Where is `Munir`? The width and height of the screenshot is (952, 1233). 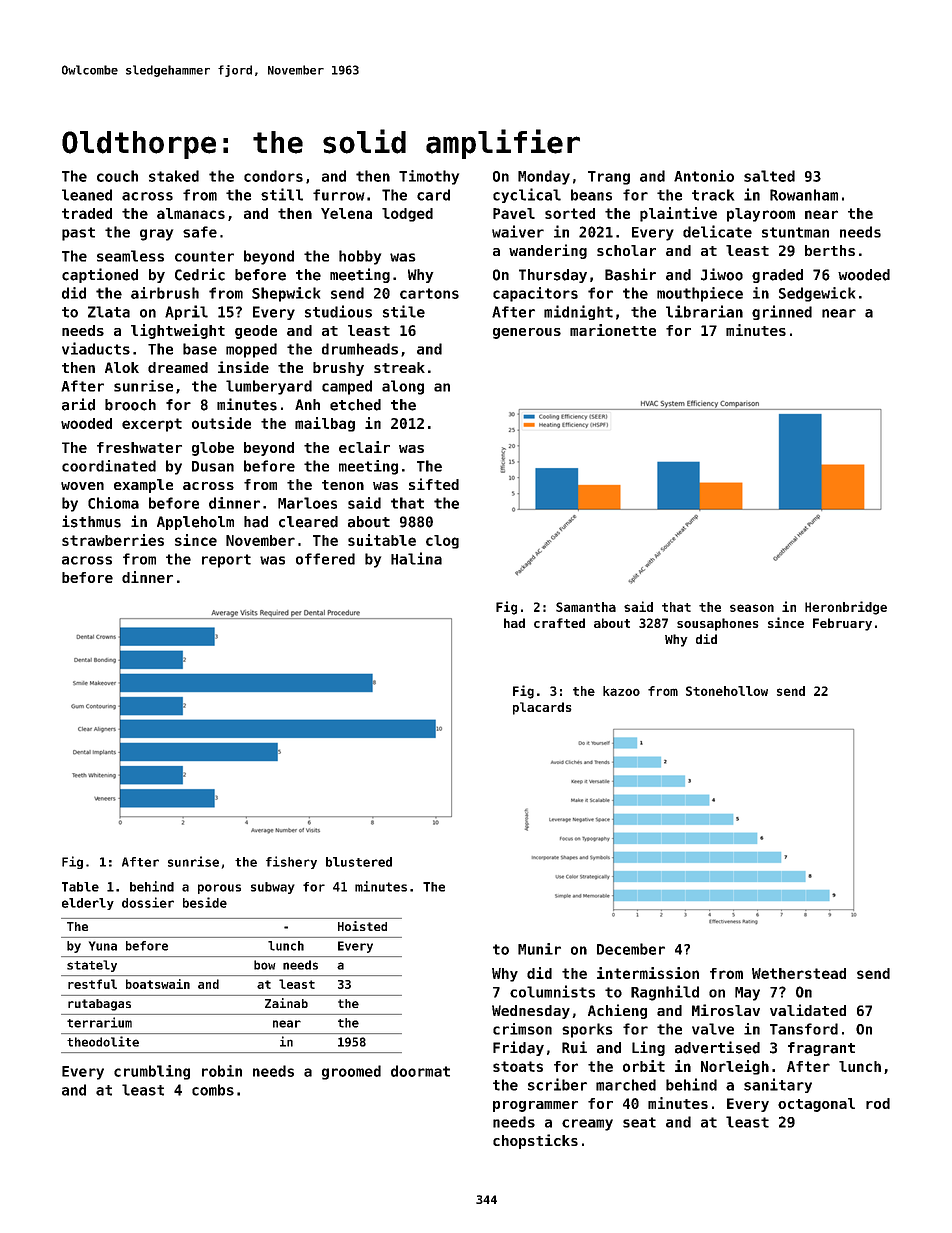
Munir is located at coordinates (539, 949).
